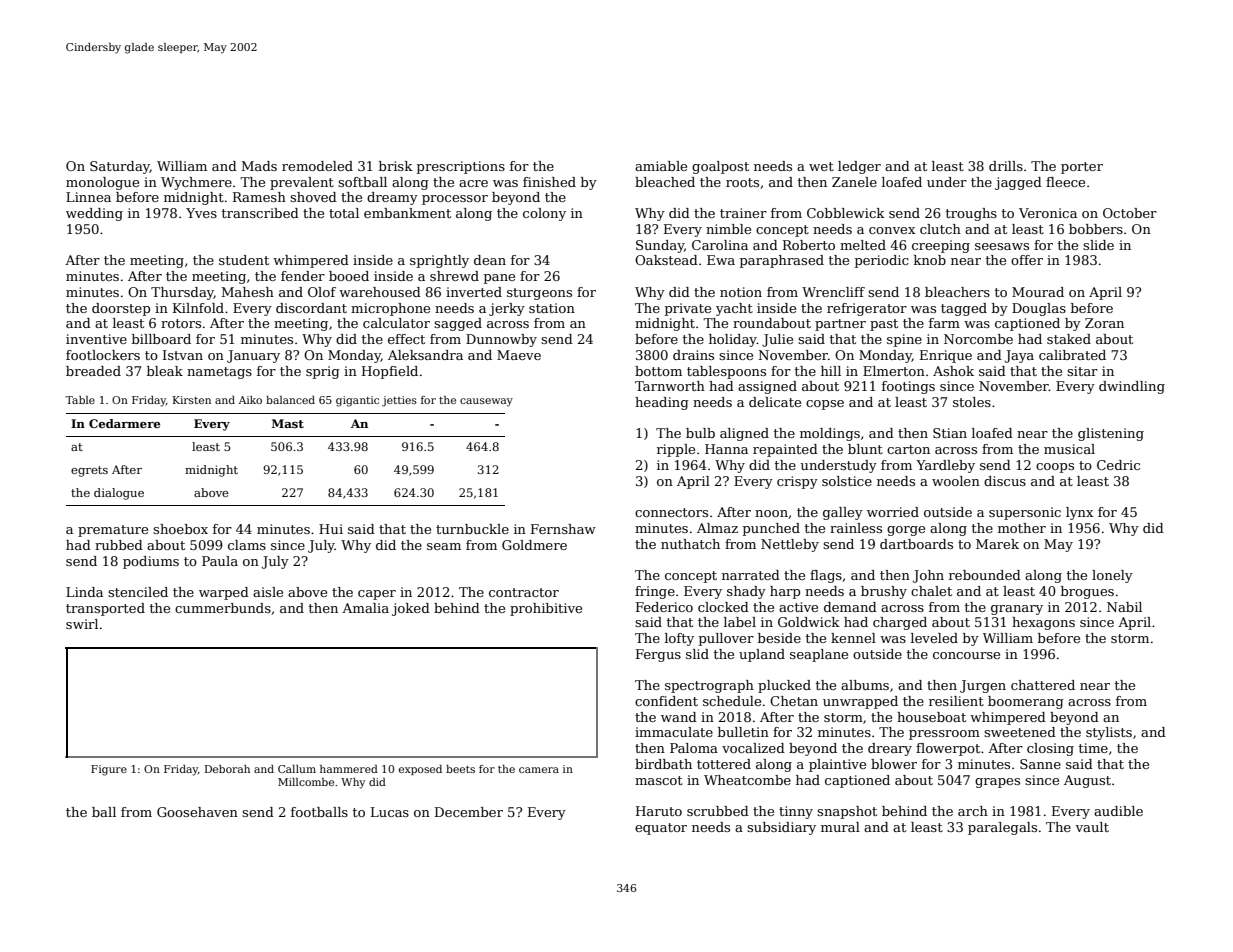  What do you see at coordinates (109, 770) in the image?
I see `Figure` at bounding box center [109, 770].
